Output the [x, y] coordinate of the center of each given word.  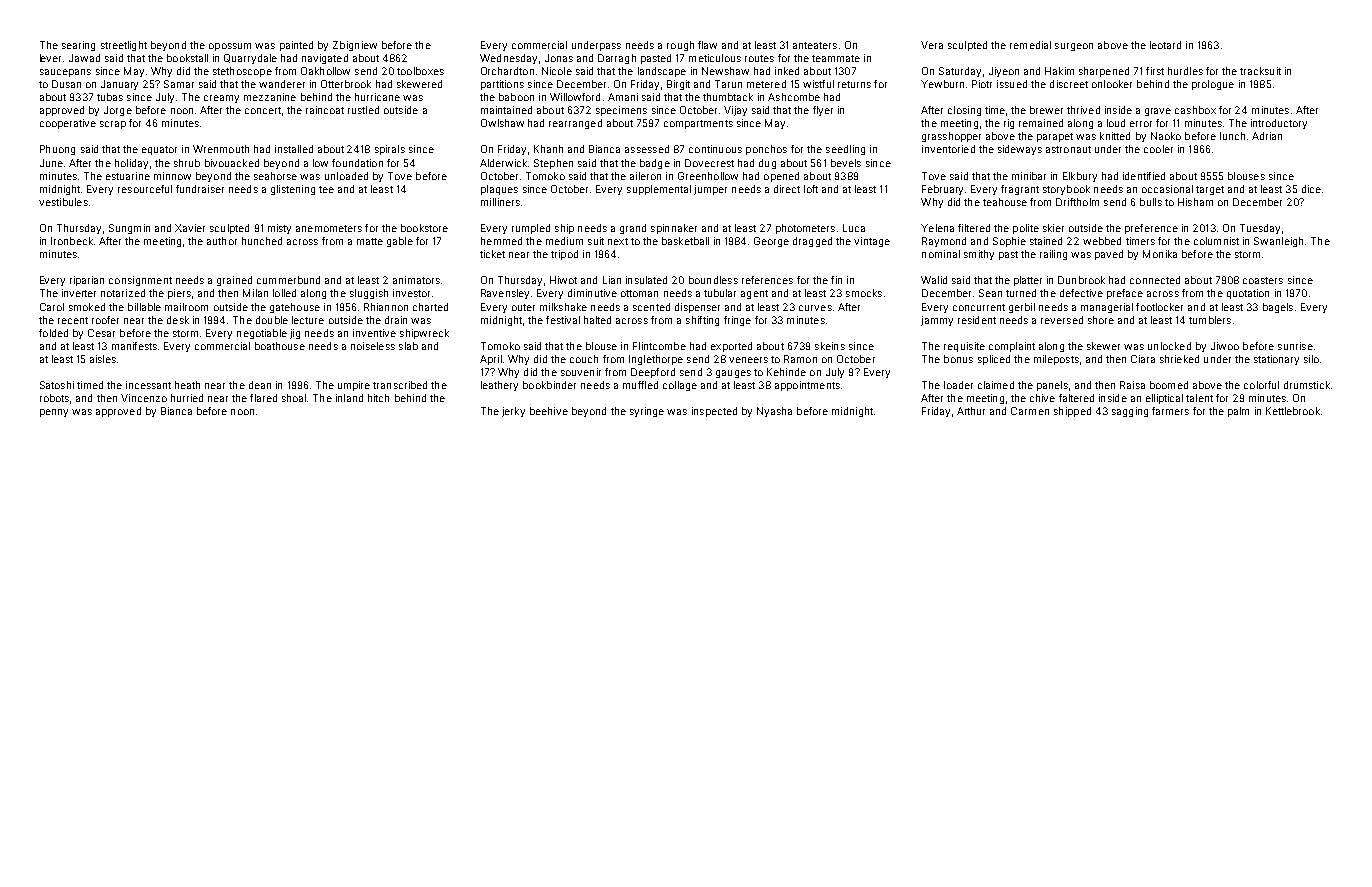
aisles [103, 359]
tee [326, 189]
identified [1144, 176]
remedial [1030, 45]
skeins [830, 346]
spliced [994, 360]
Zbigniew [355, 46]
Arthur [971, 411]
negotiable [262, 334]
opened [781, 177]
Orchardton [507, 71]
